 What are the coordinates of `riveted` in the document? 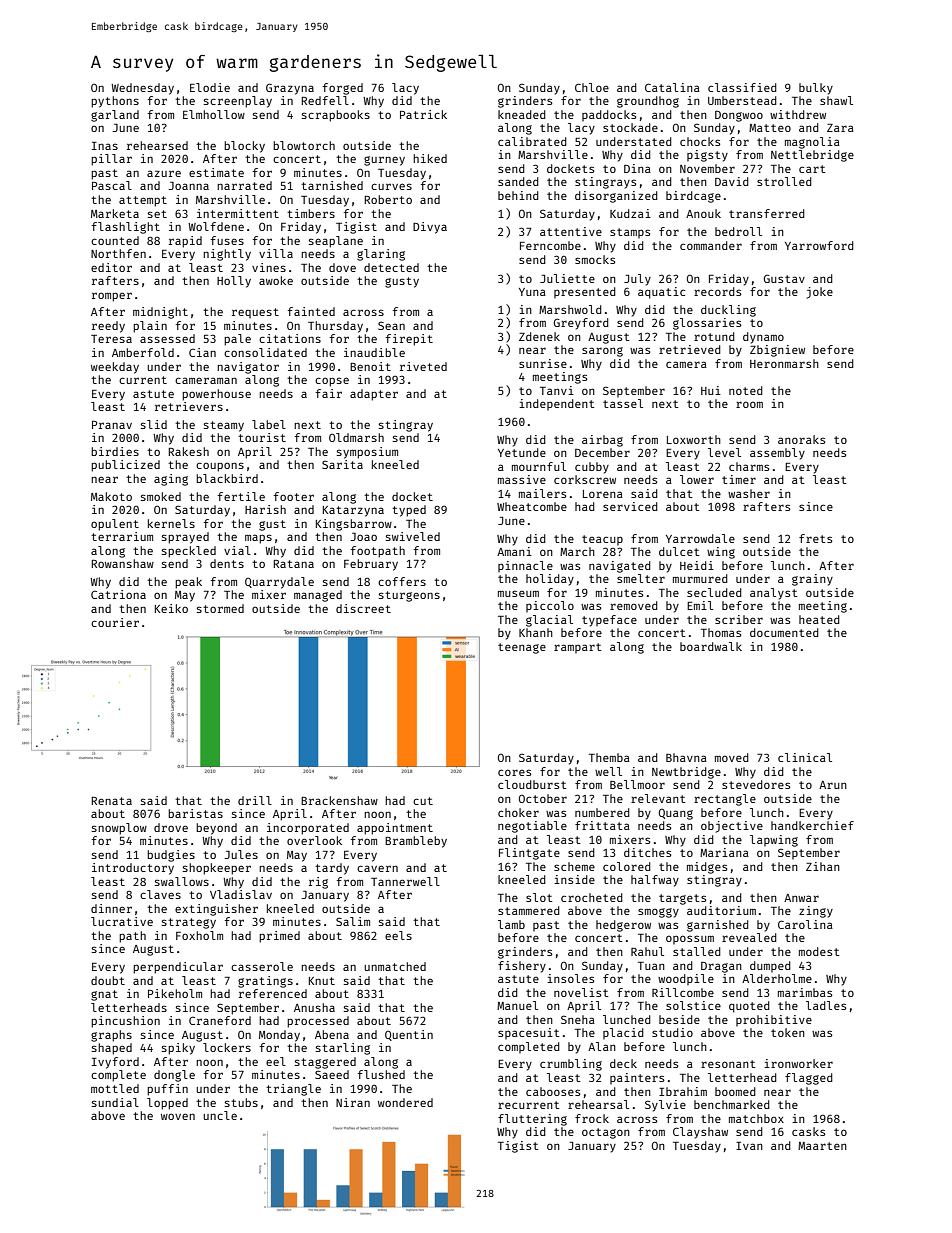 It's located at (423, 366).
